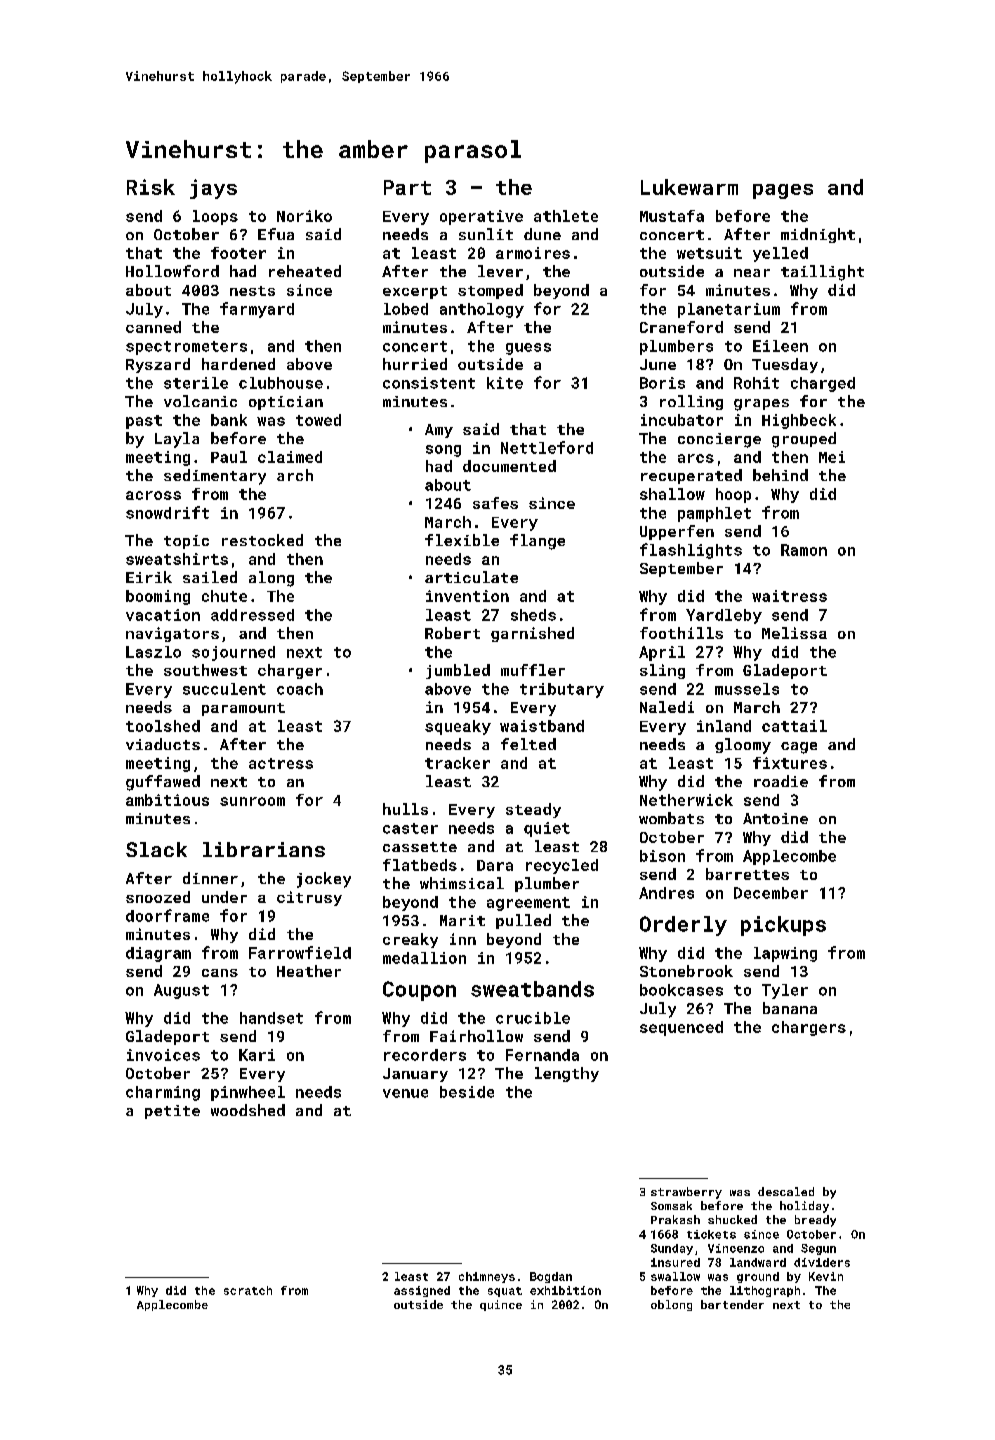  I want to click on excerpt, so click(415, 292).
